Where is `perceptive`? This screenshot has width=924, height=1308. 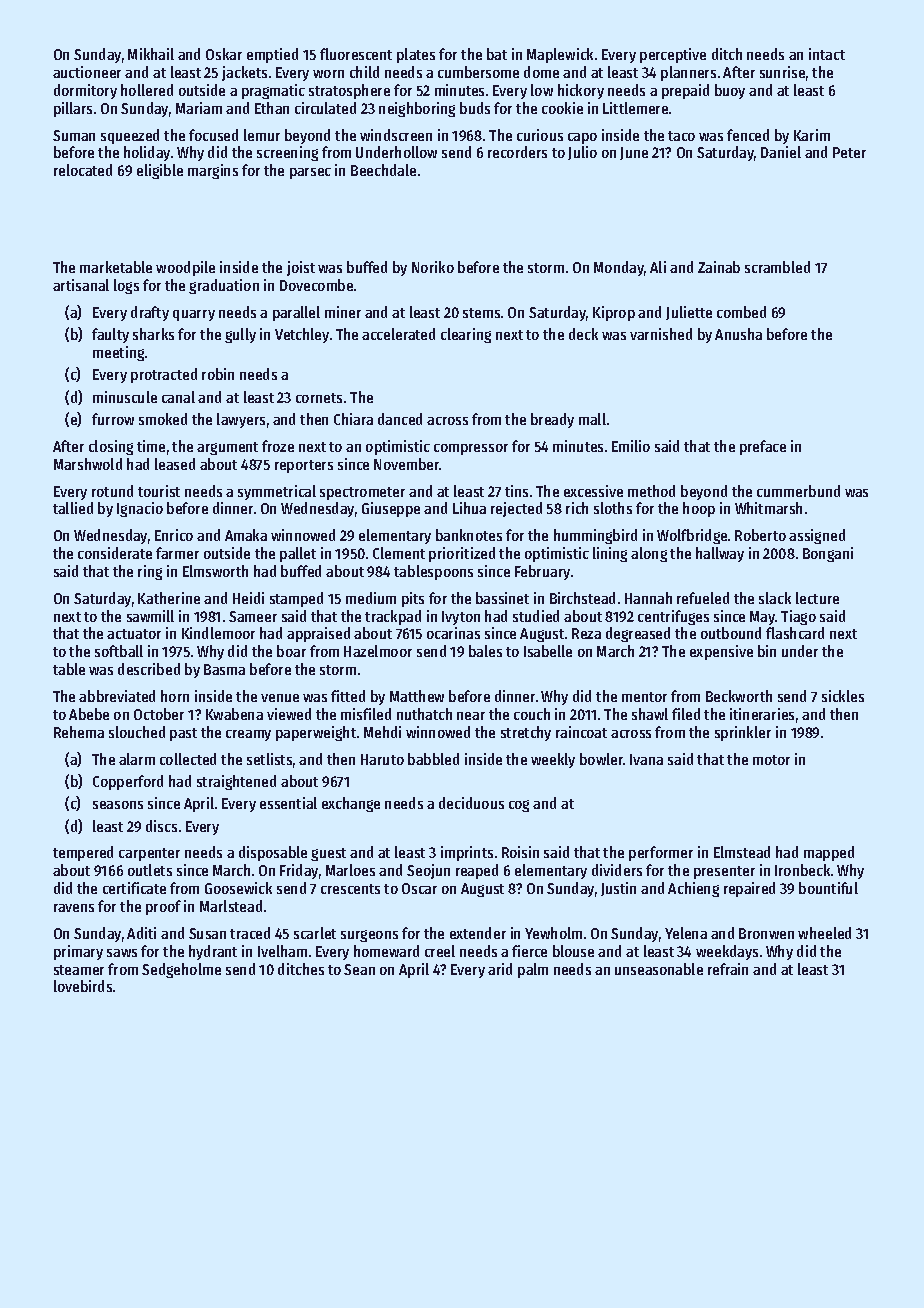
perceptive is located at coordinates (673, 55).
